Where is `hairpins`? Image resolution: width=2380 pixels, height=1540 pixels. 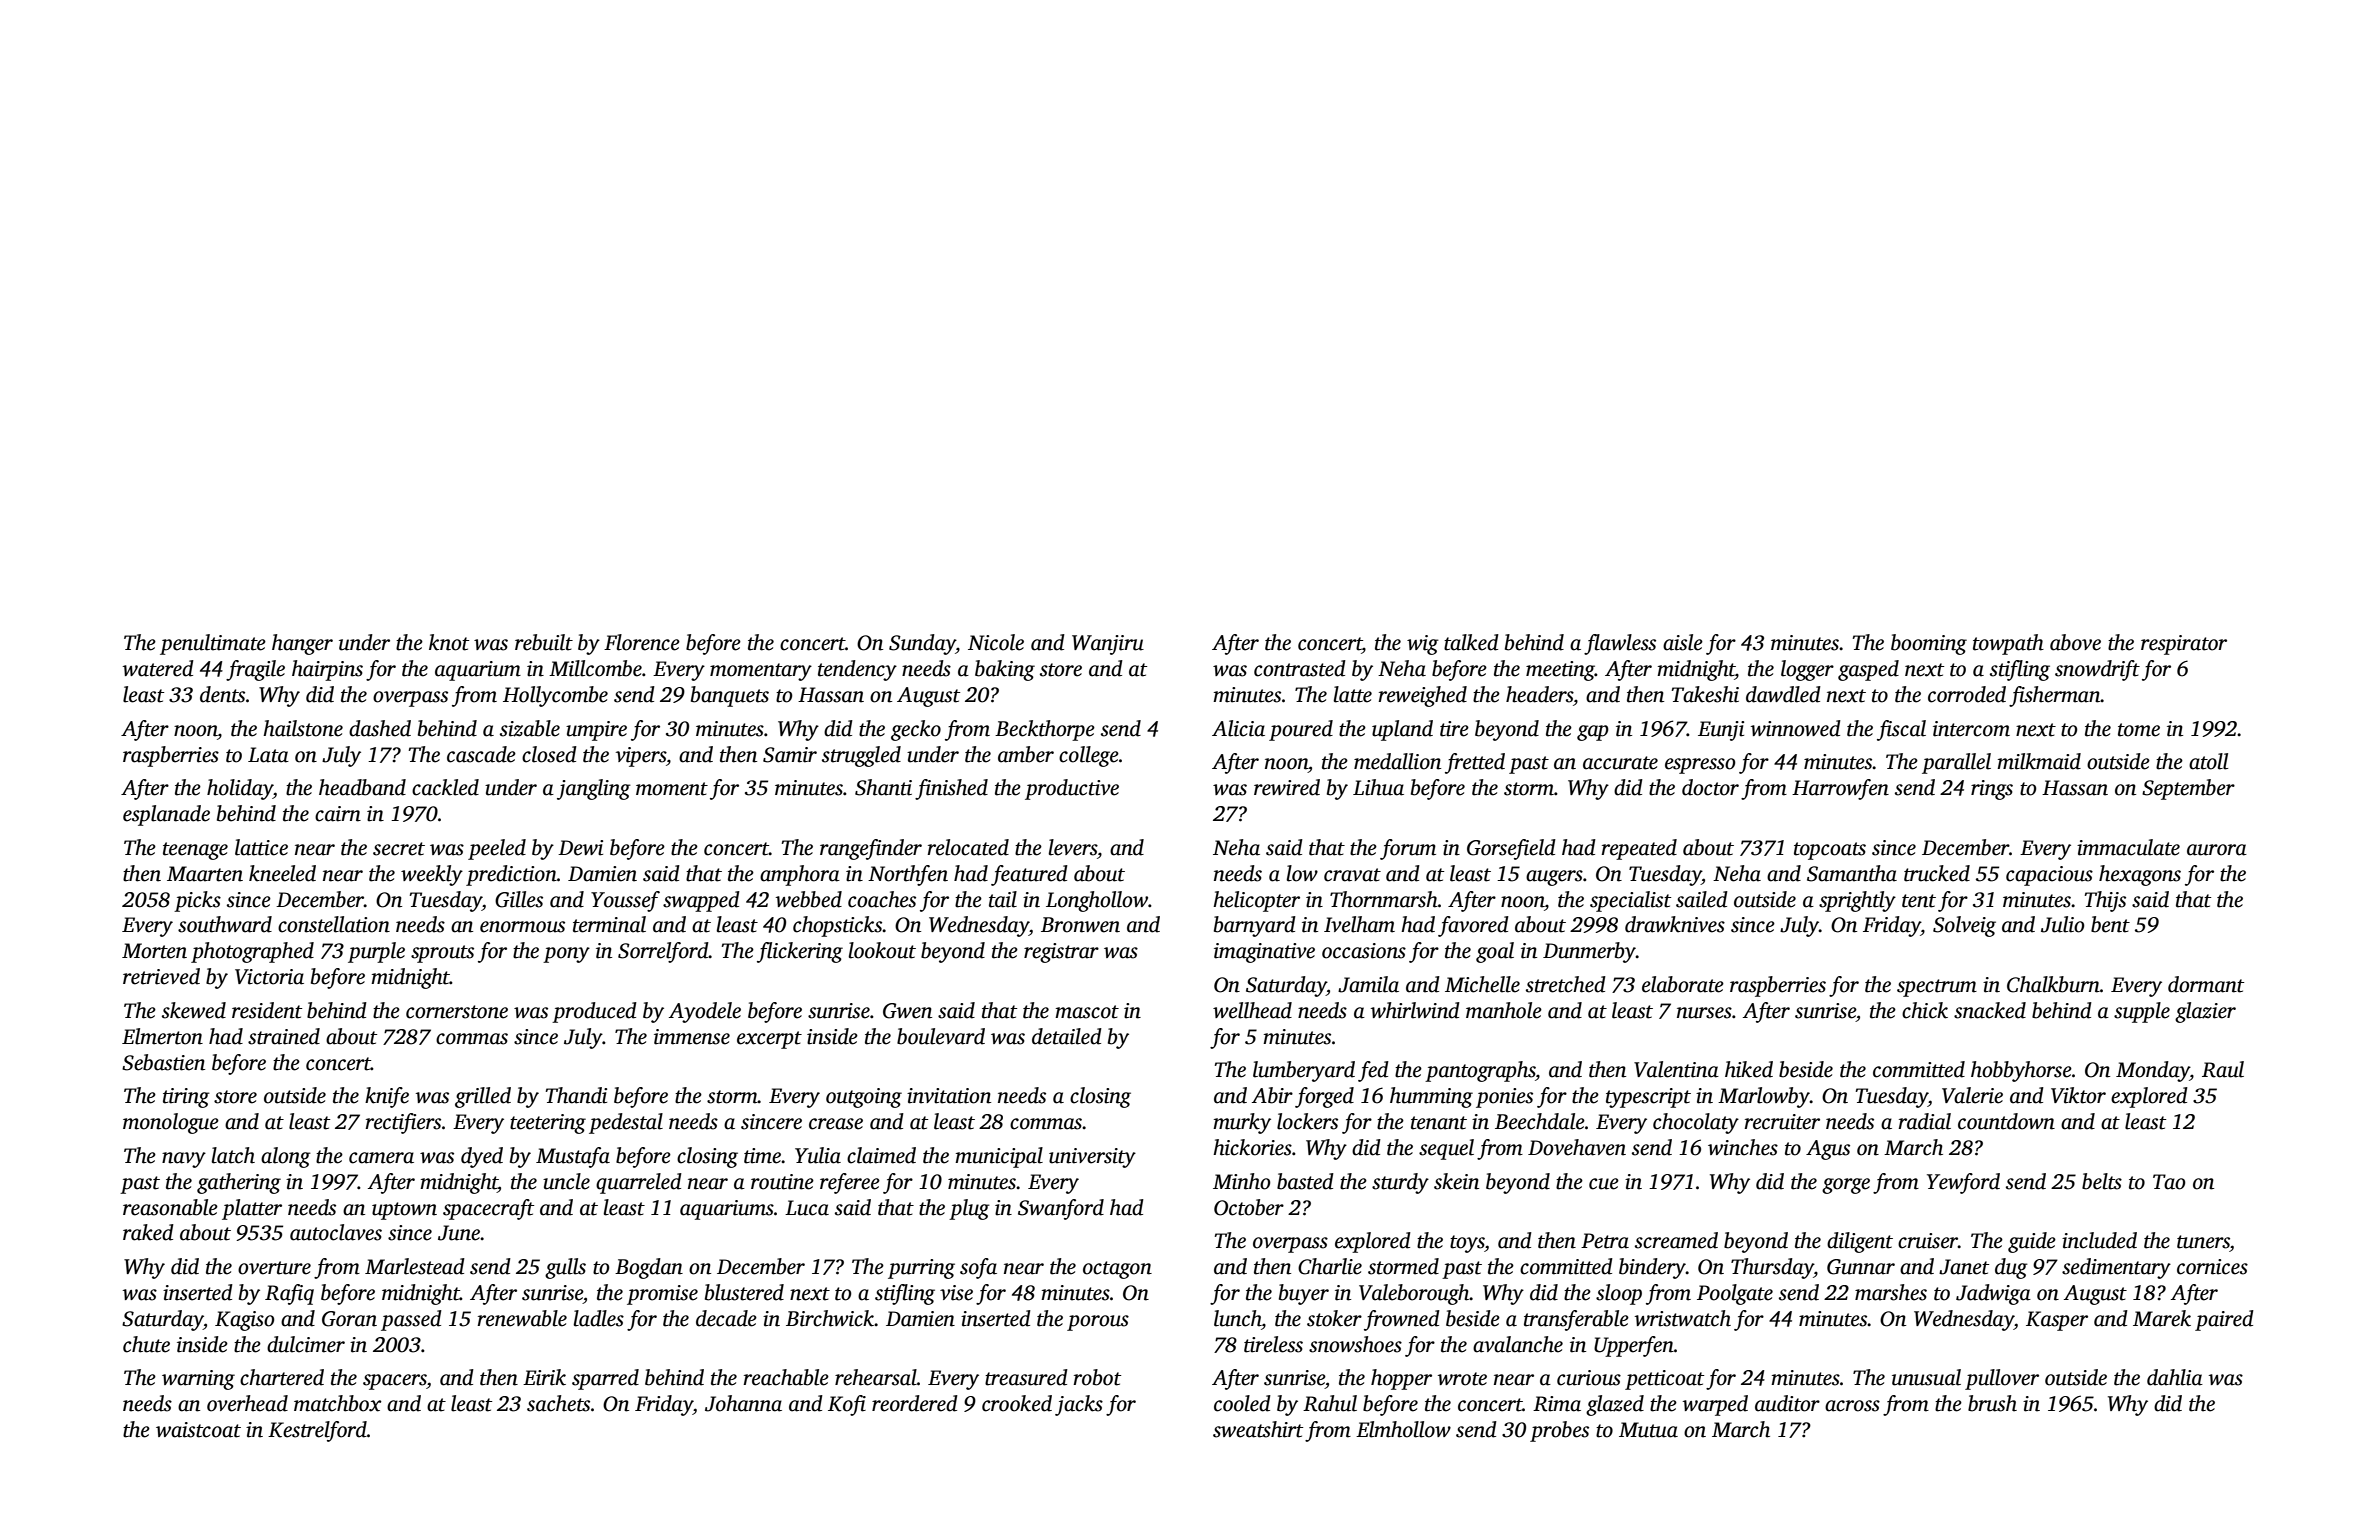 hairpins is located at coordinates (327, 670).
